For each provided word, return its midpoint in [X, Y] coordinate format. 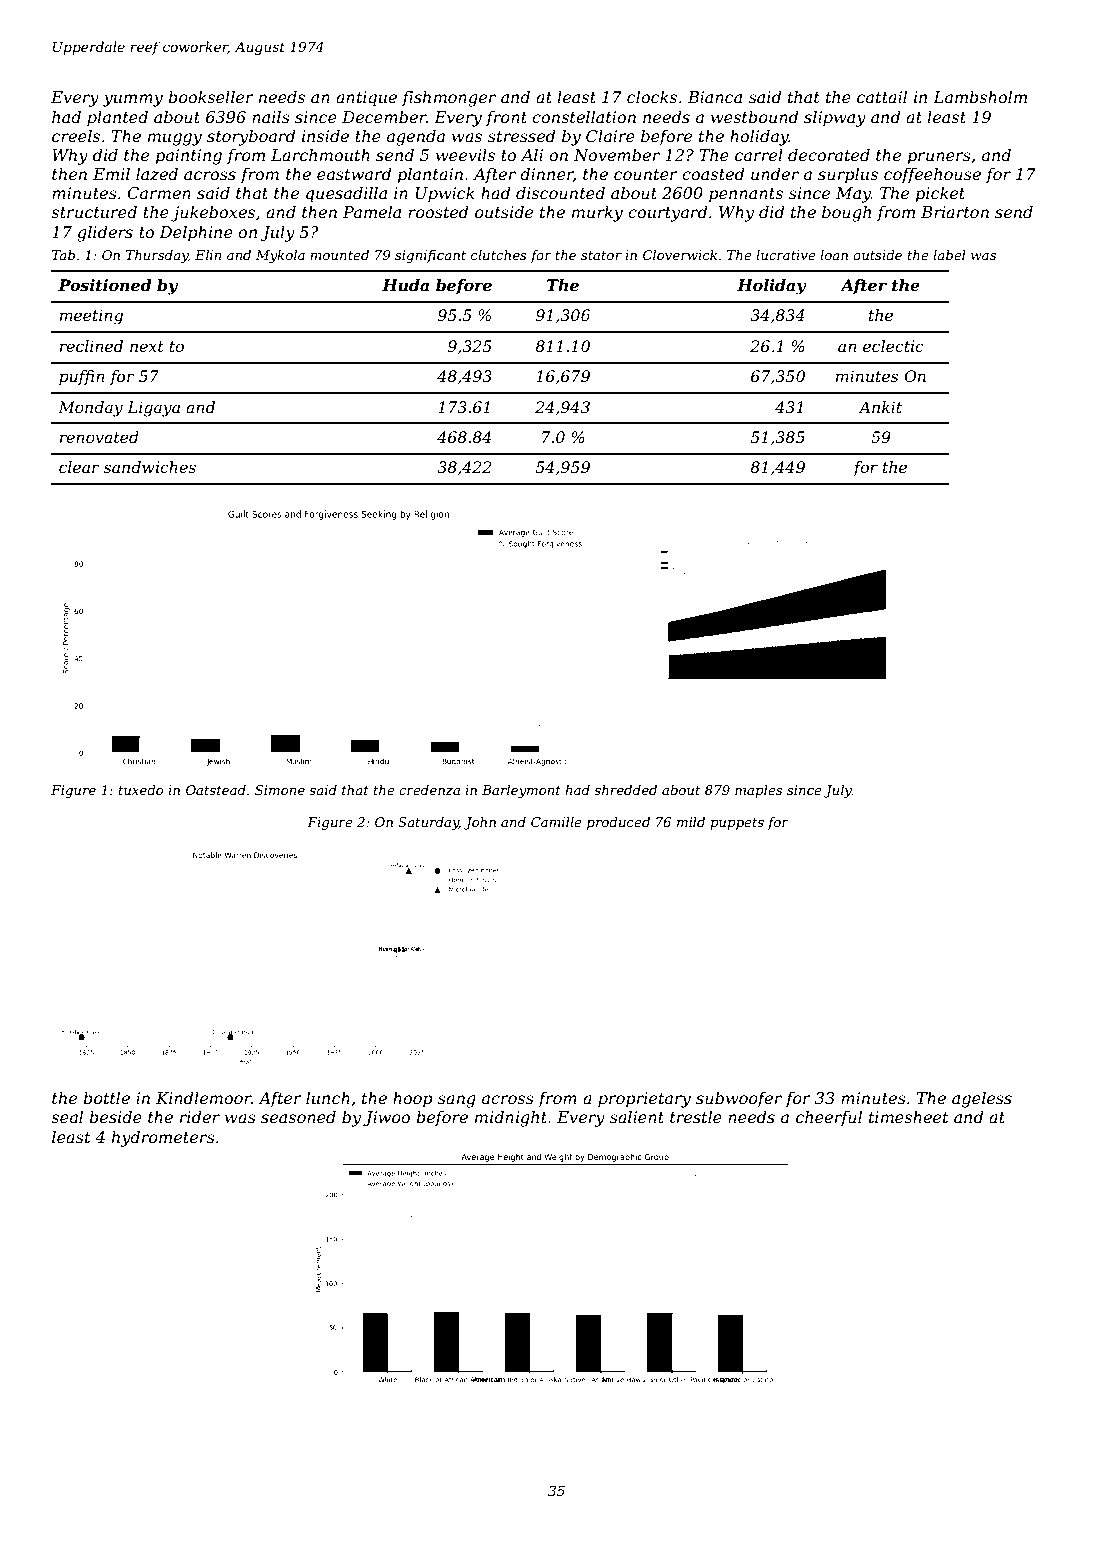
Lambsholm [980, 96]
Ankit [880, 407]
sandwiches [150, 467]
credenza [429, 790]
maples [758, 791]
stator [601, 255]
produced [618, 823]
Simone [280, 790]
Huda [405, 285]
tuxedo [141, 790]
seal [67, 1116]
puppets [737, 824]
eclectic [893, 346]
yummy [133, 100]
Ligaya [153, 409]
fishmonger [449, 98]
